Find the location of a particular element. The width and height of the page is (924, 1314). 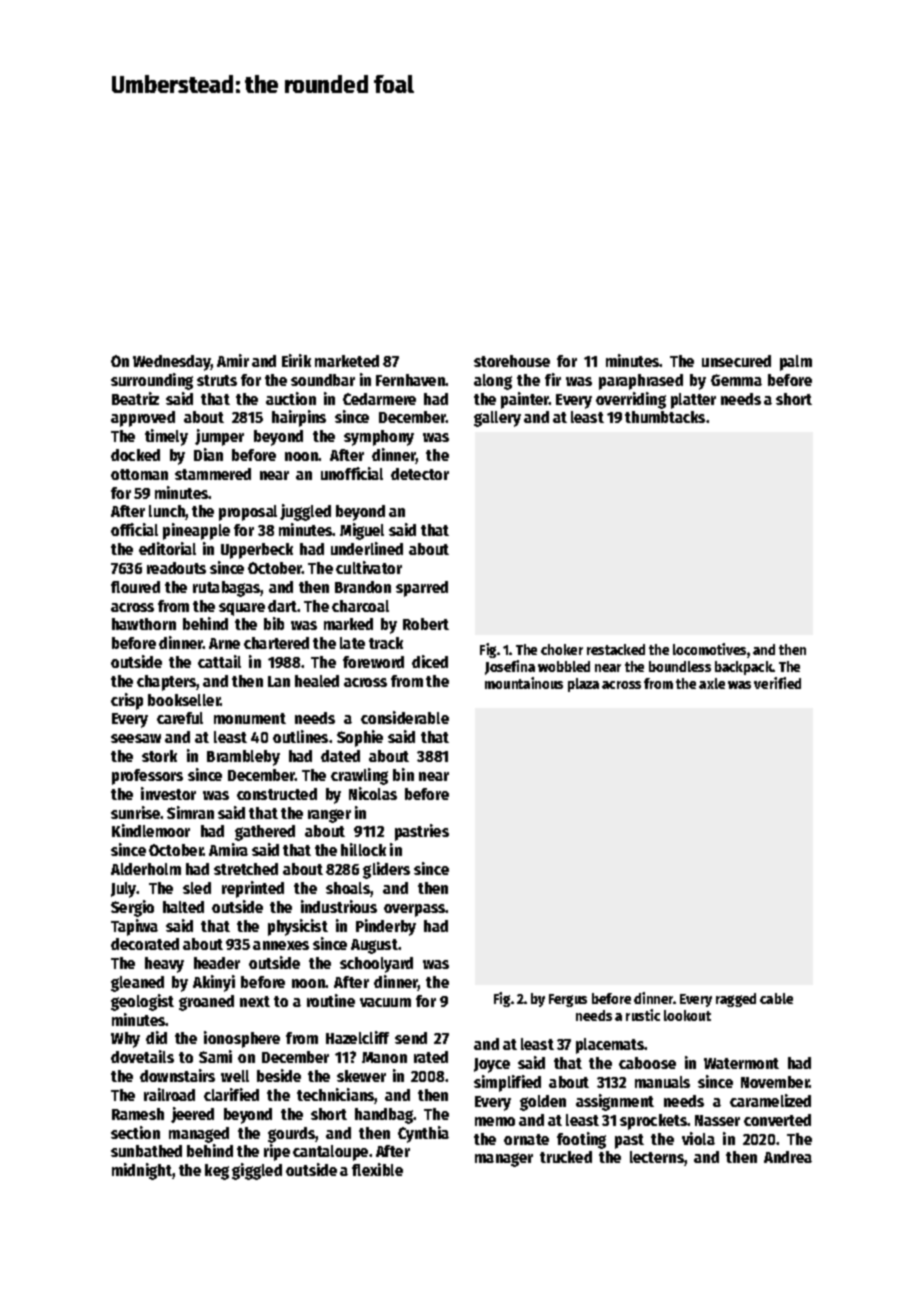

cable is located at coordinates (776, 998).
